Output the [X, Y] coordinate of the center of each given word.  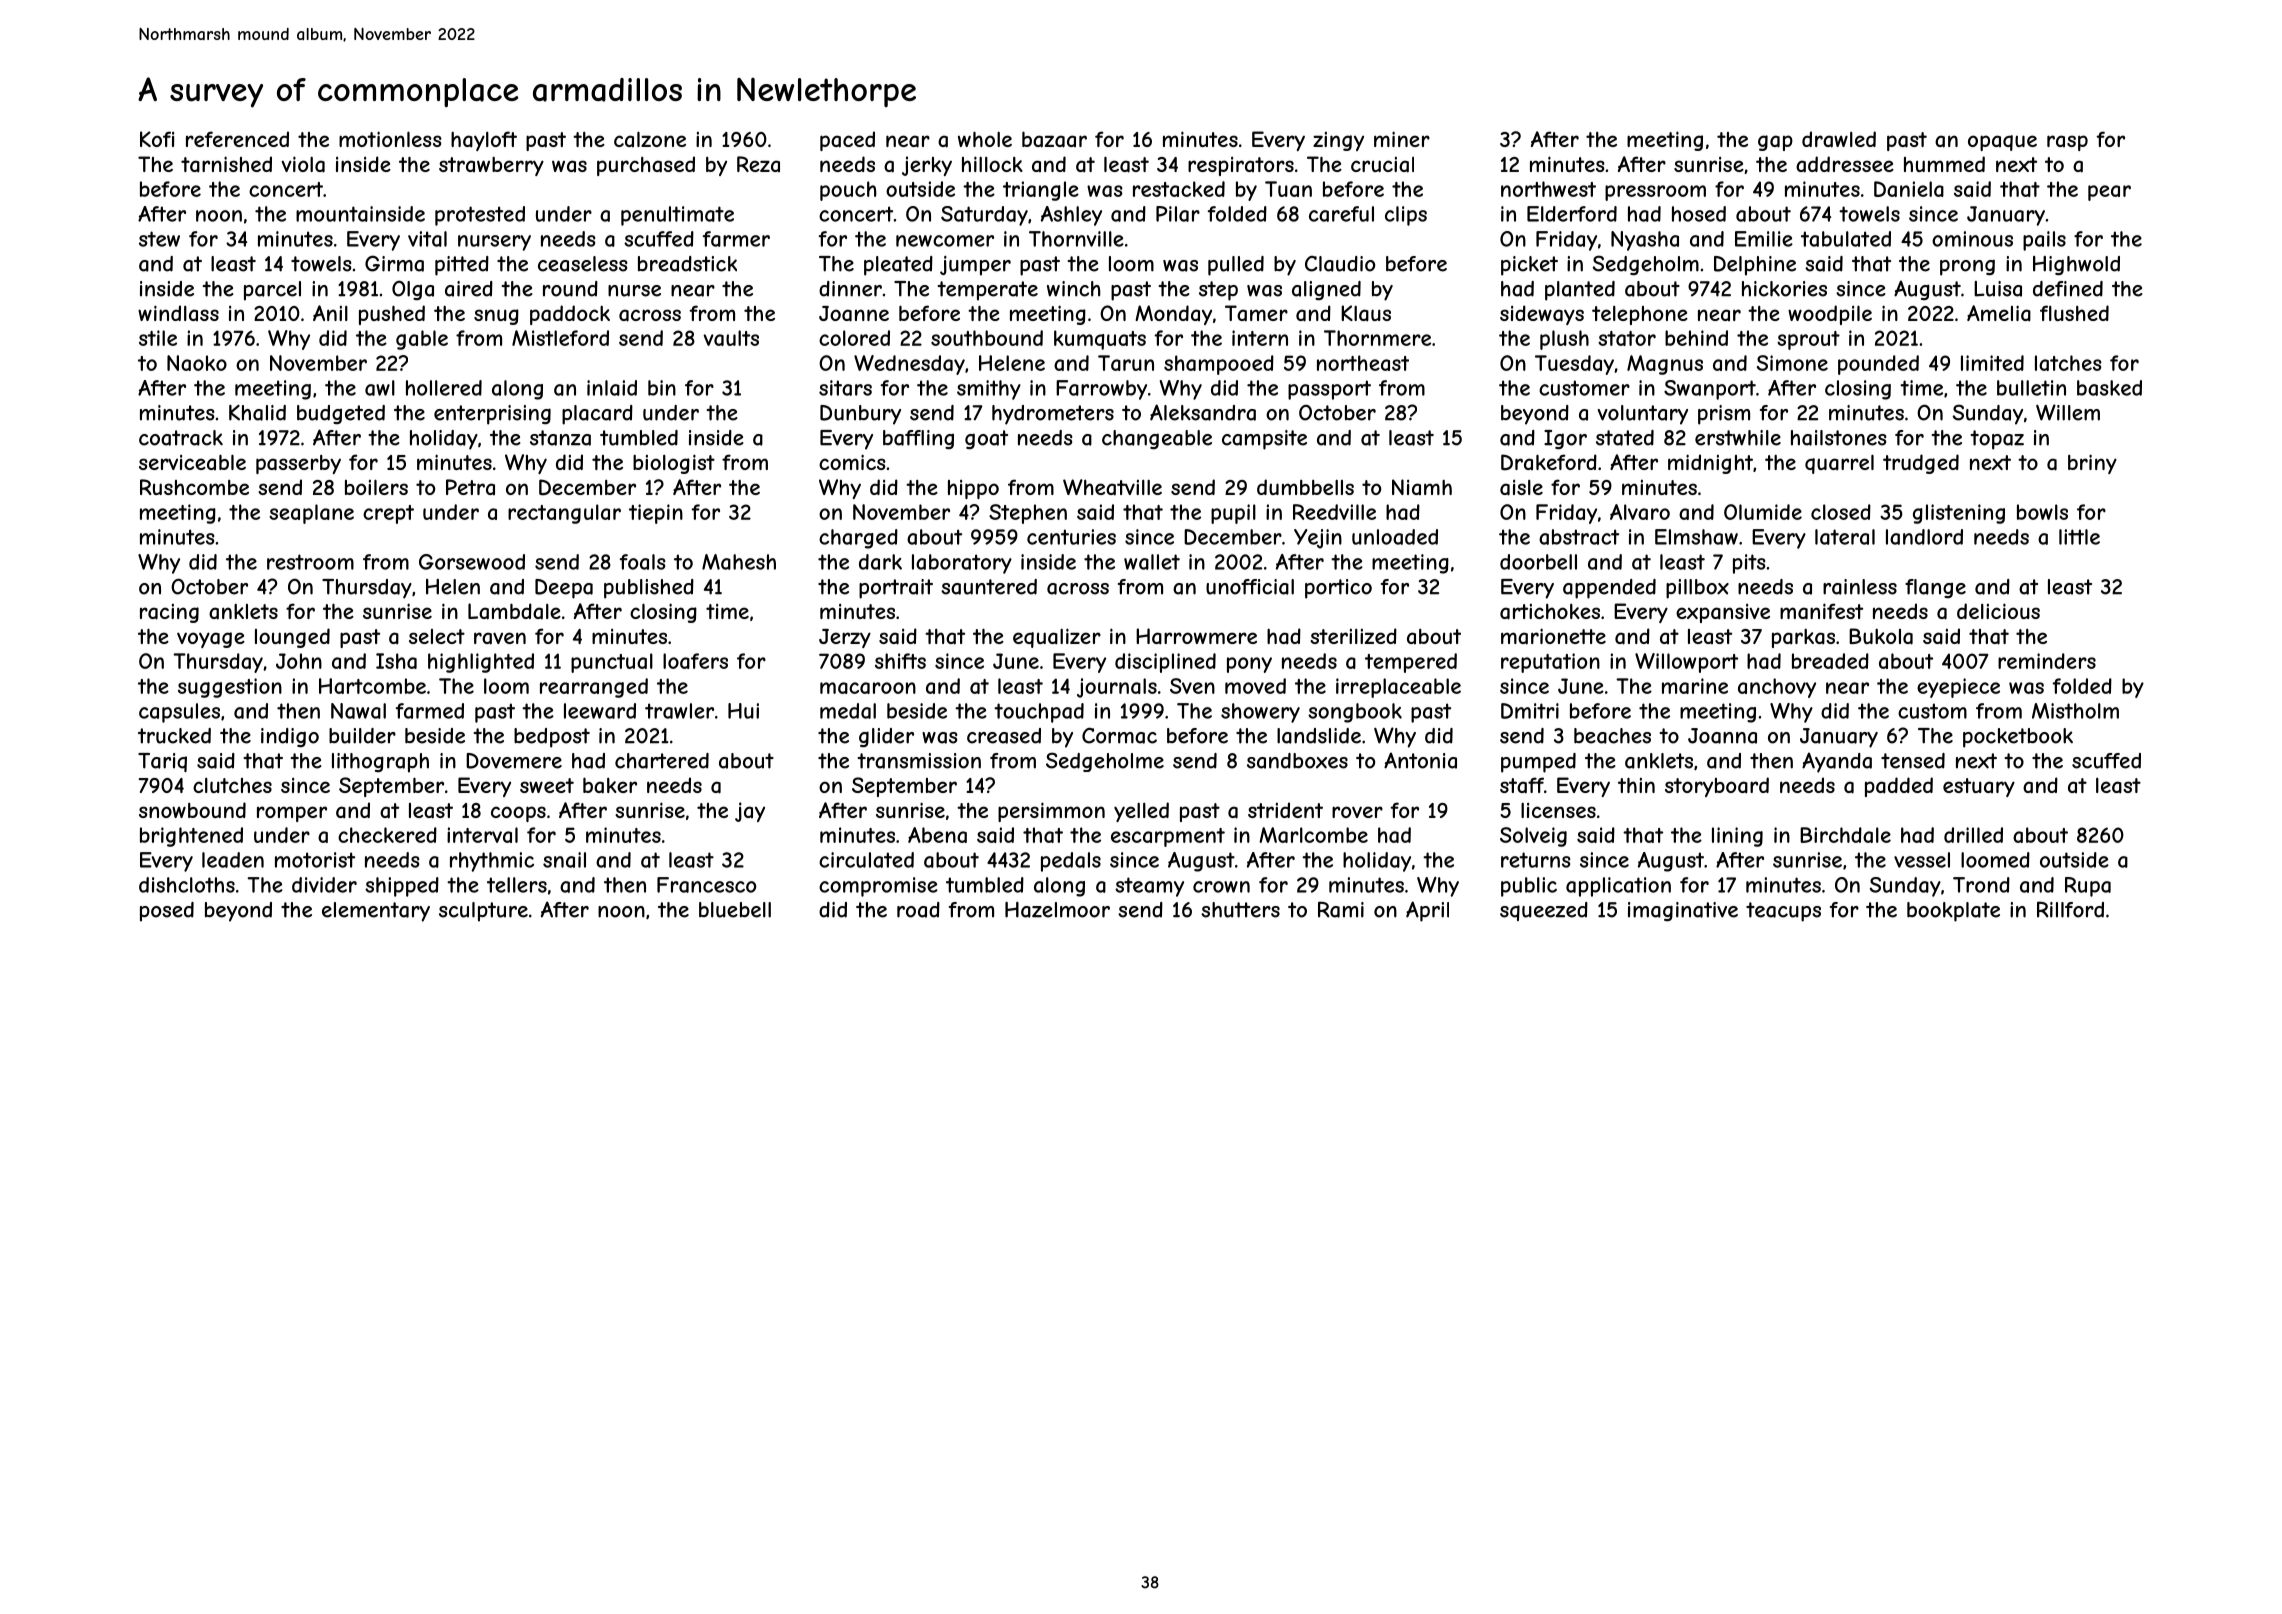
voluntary [1643, 415]
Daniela [1909, 189]
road [918, 910]
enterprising [492, 415]
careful [1341, 214]
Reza [758, 164]
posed [167, 912]
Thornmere [1377, 338]
